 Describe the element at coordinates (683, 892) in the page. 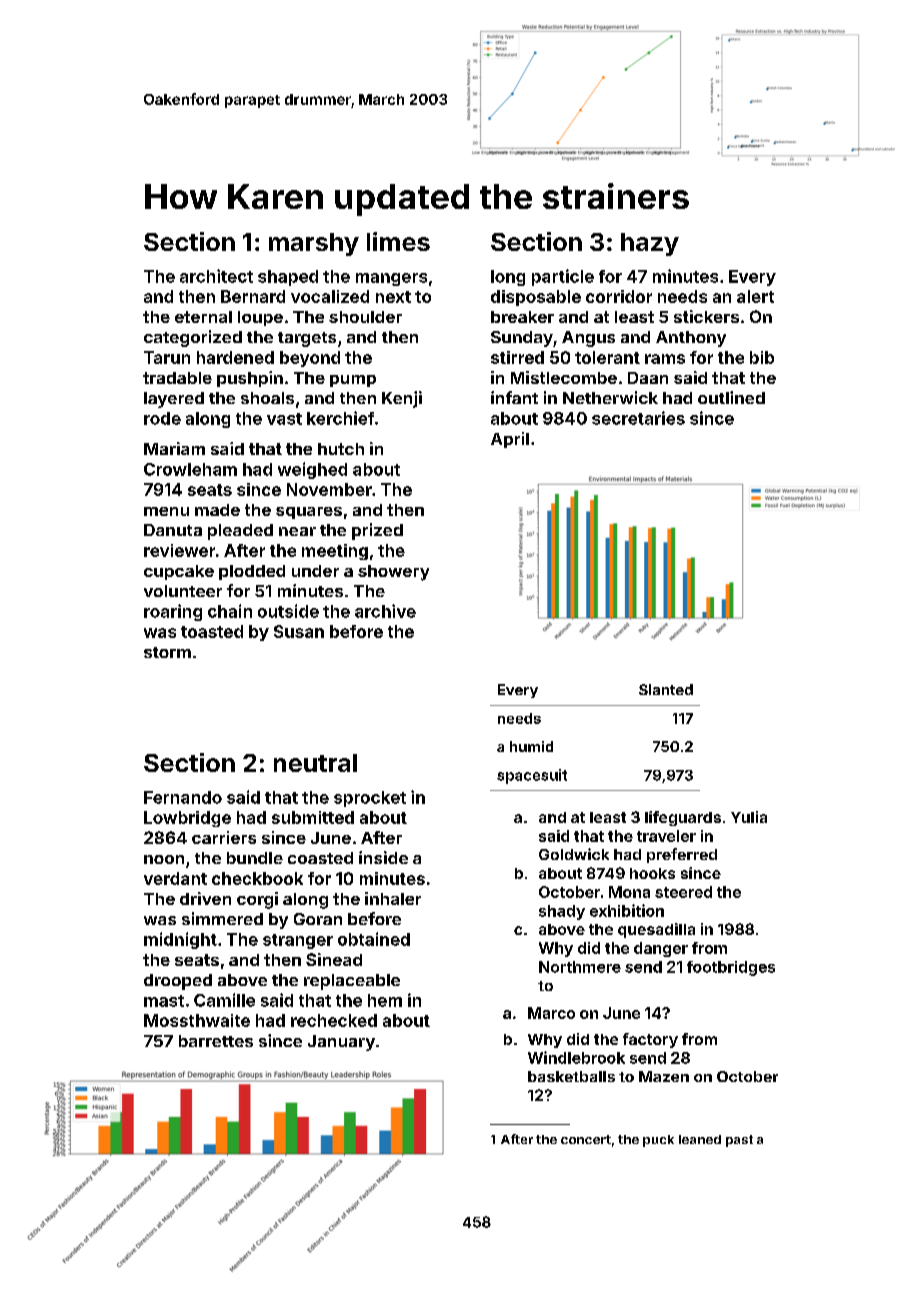

I see `steered` at that location.
